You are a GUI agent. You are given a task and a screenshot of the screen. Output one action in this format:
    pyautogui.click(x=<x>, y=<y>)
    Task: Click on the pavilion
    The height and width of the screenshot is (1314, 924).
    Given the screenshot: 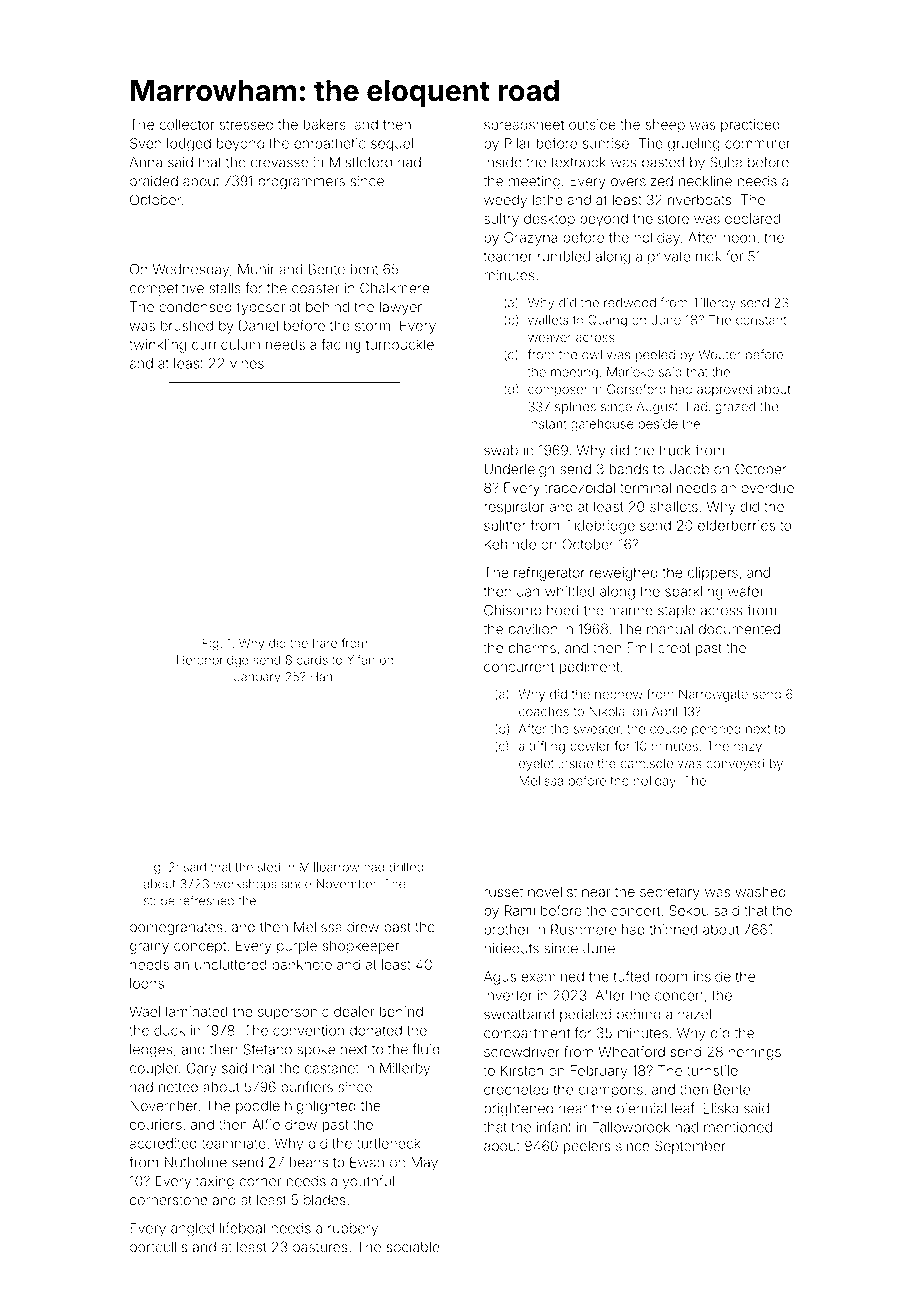 What is the action you would take?
    pyautogui.click(x=533, y=630)
